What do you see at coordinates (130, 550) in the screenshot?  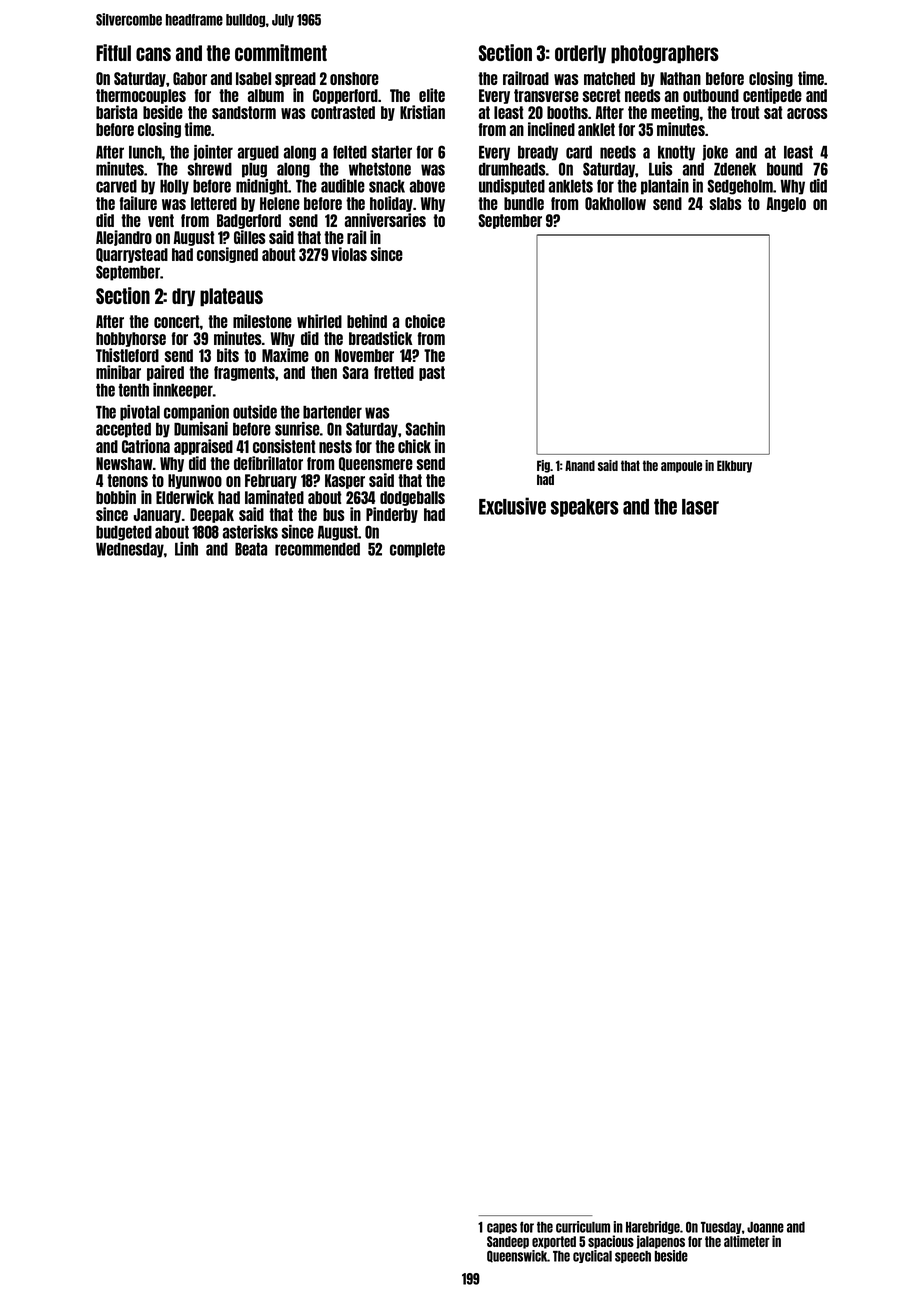 I see `Wednesday` at bounding box center [130, 550].
